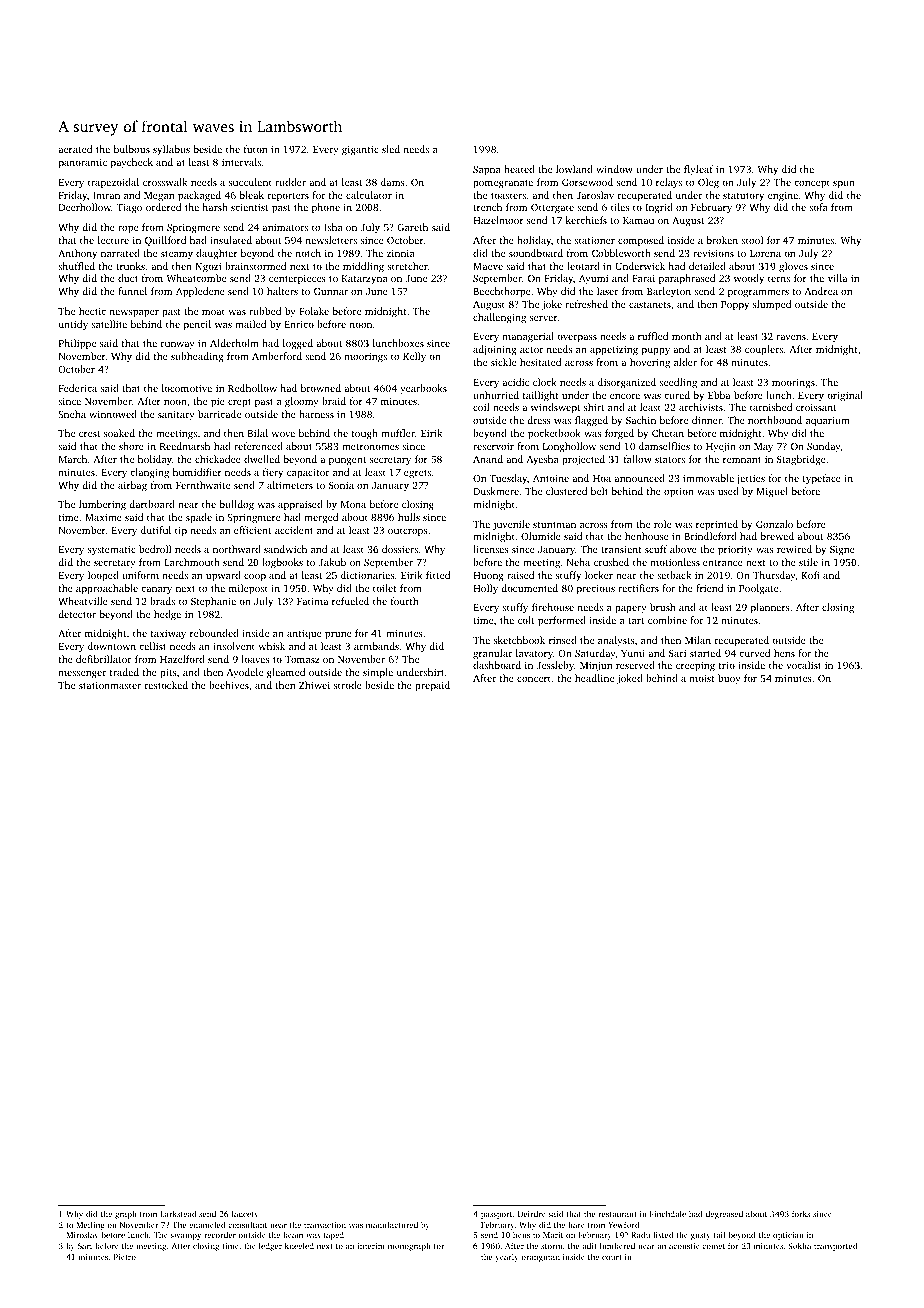 This screenshot has height=1308, width=924. I want to click on forks, so click(801, 1214).
